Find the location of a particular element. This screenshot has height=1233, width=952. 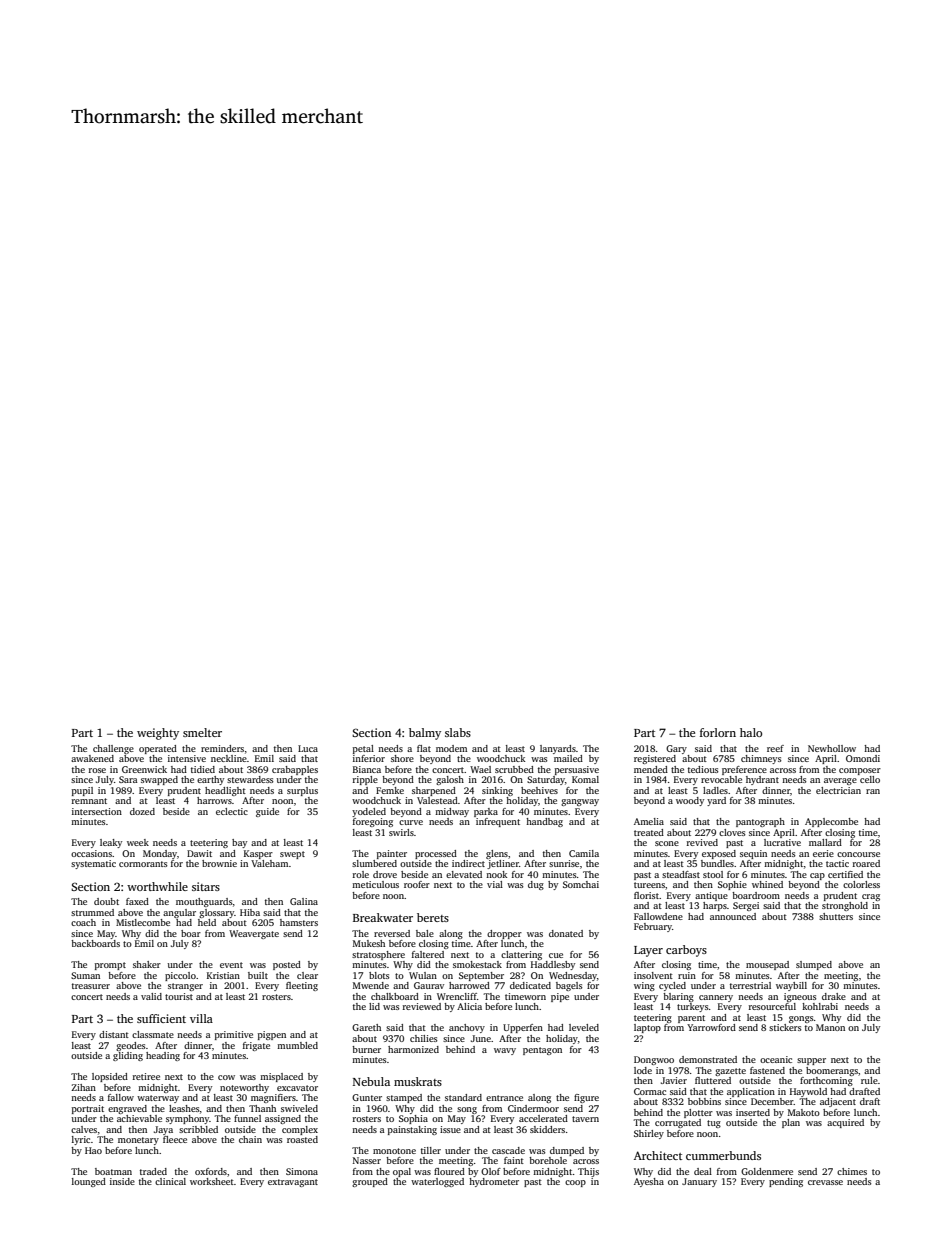

harmonized is located at coordinates (413, 1049).
